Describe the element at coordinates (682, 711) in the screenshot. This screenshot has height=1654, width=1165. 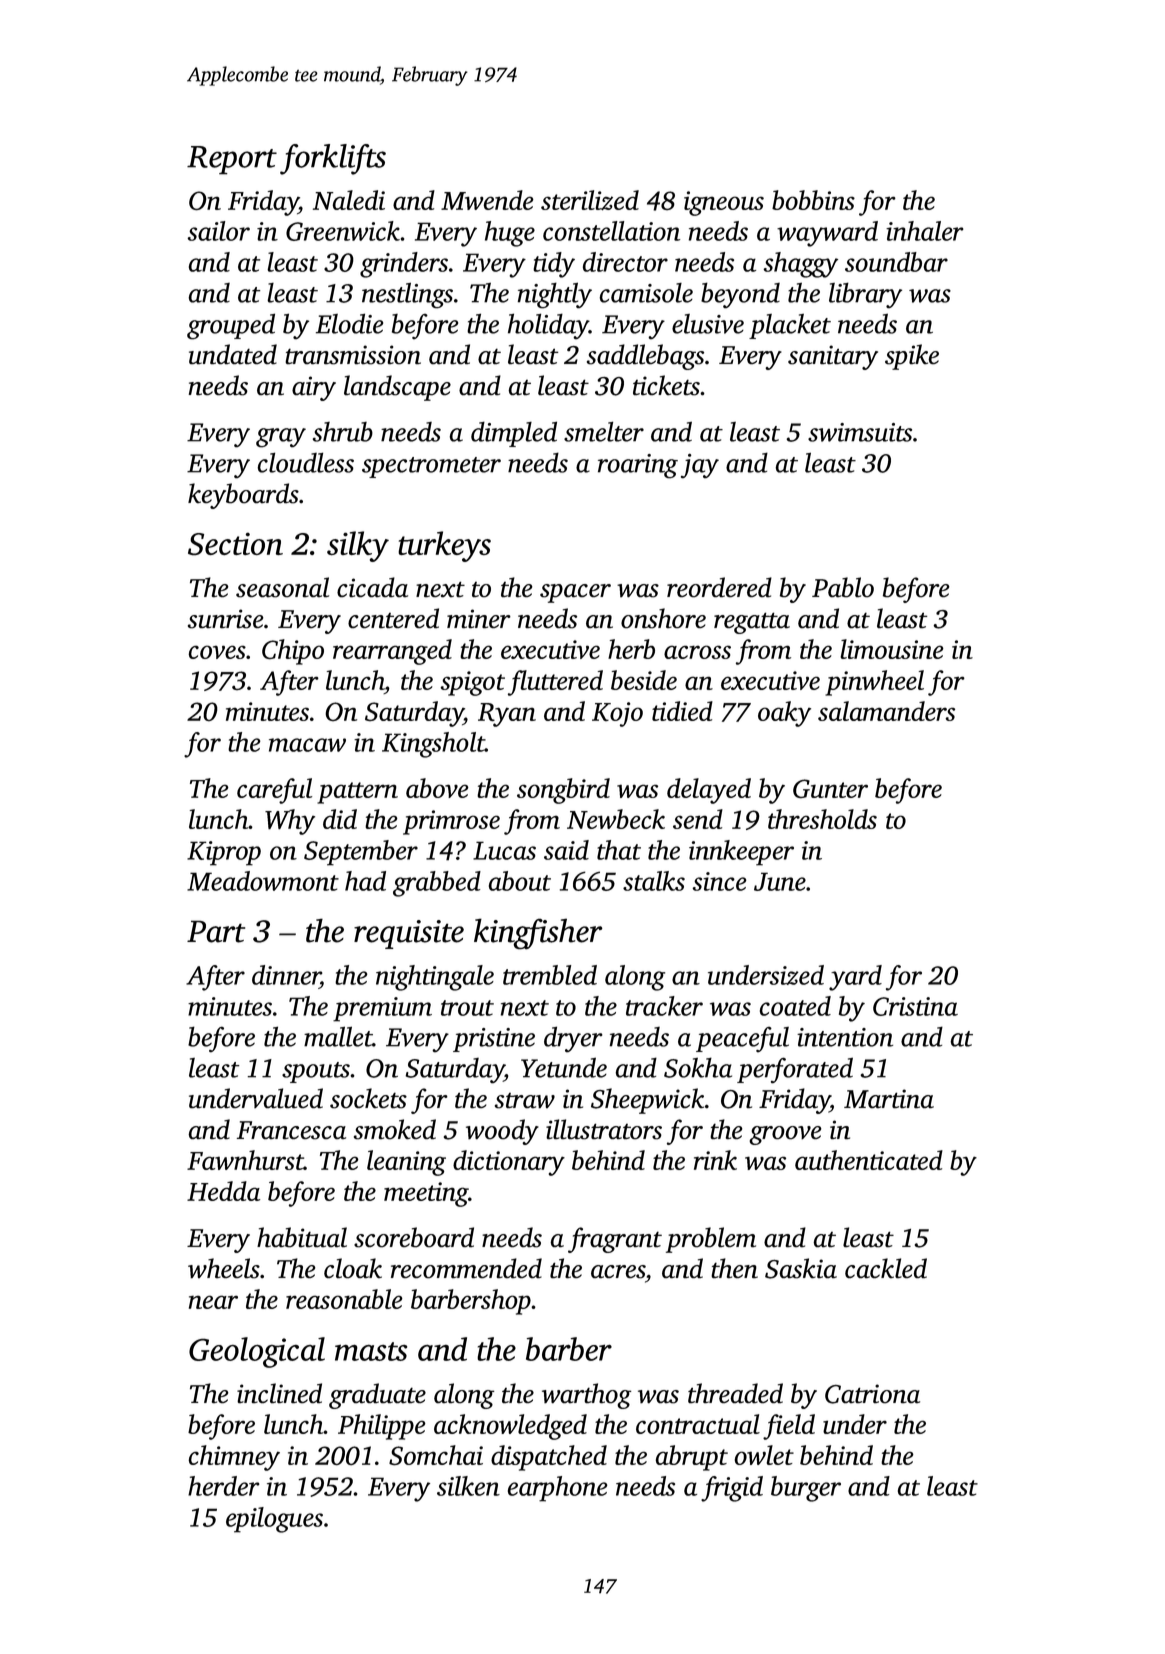
I see `tidied` at that location.
